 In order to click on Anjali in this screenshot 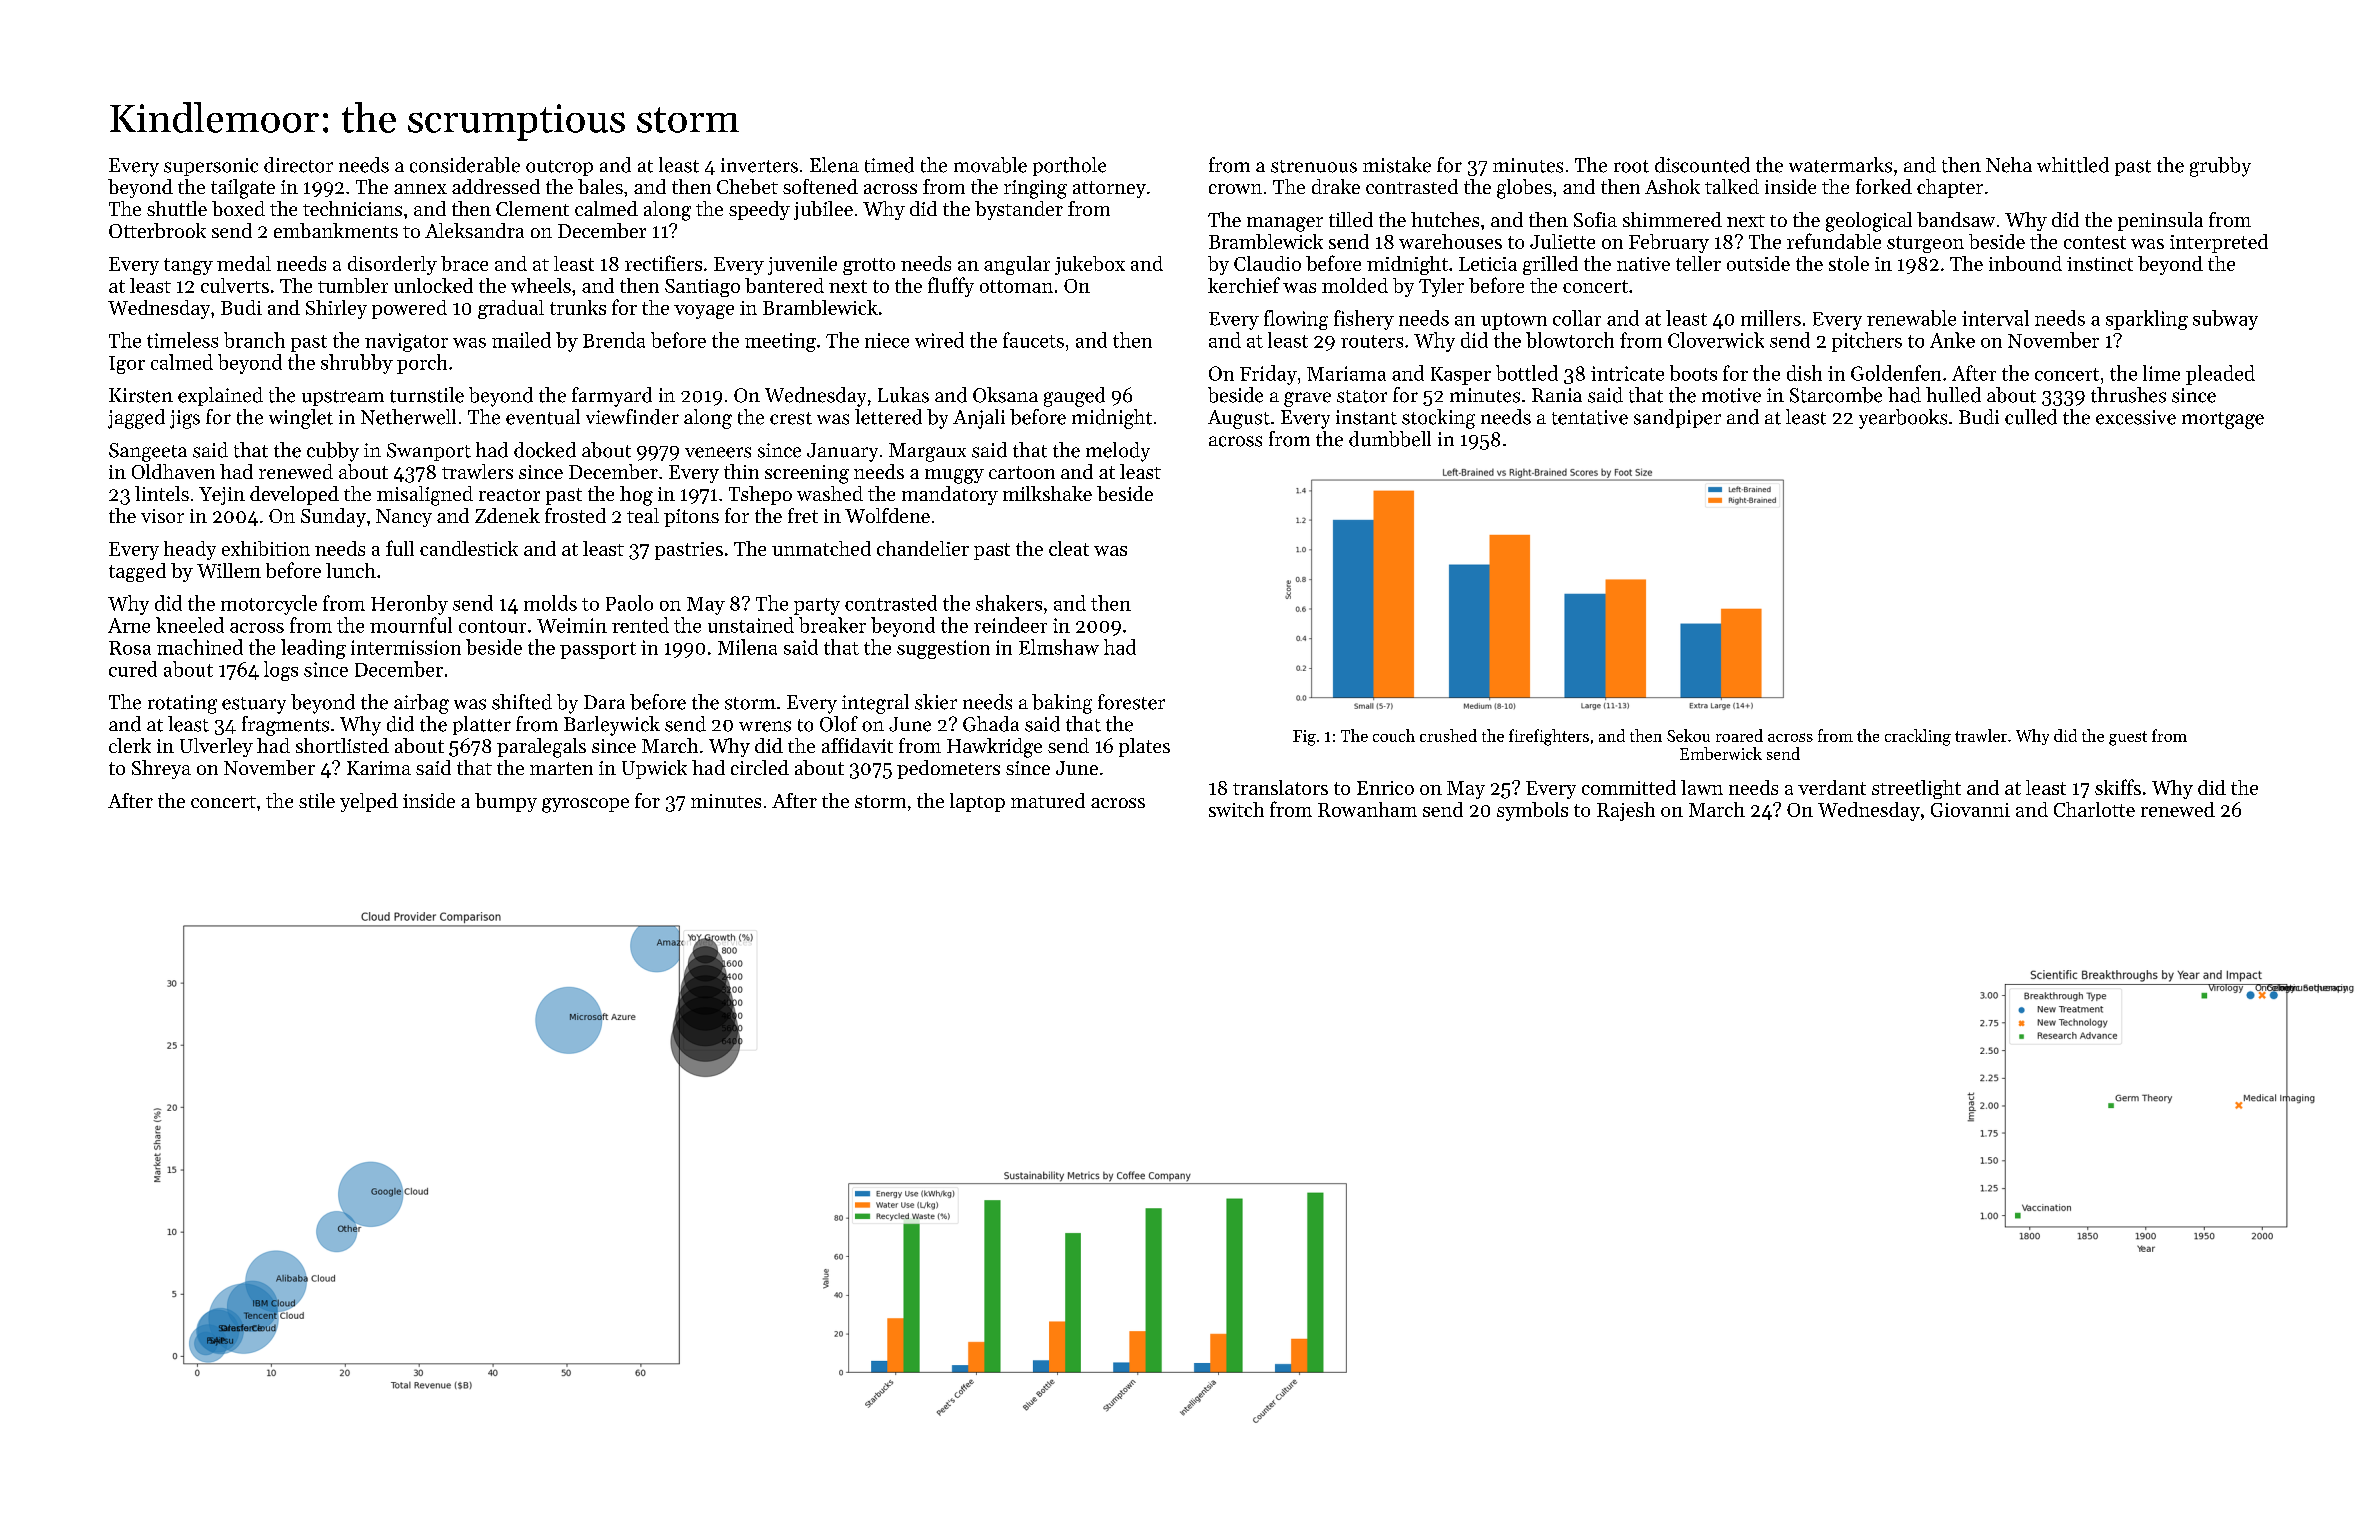, I will do `click(979, 419)`.
